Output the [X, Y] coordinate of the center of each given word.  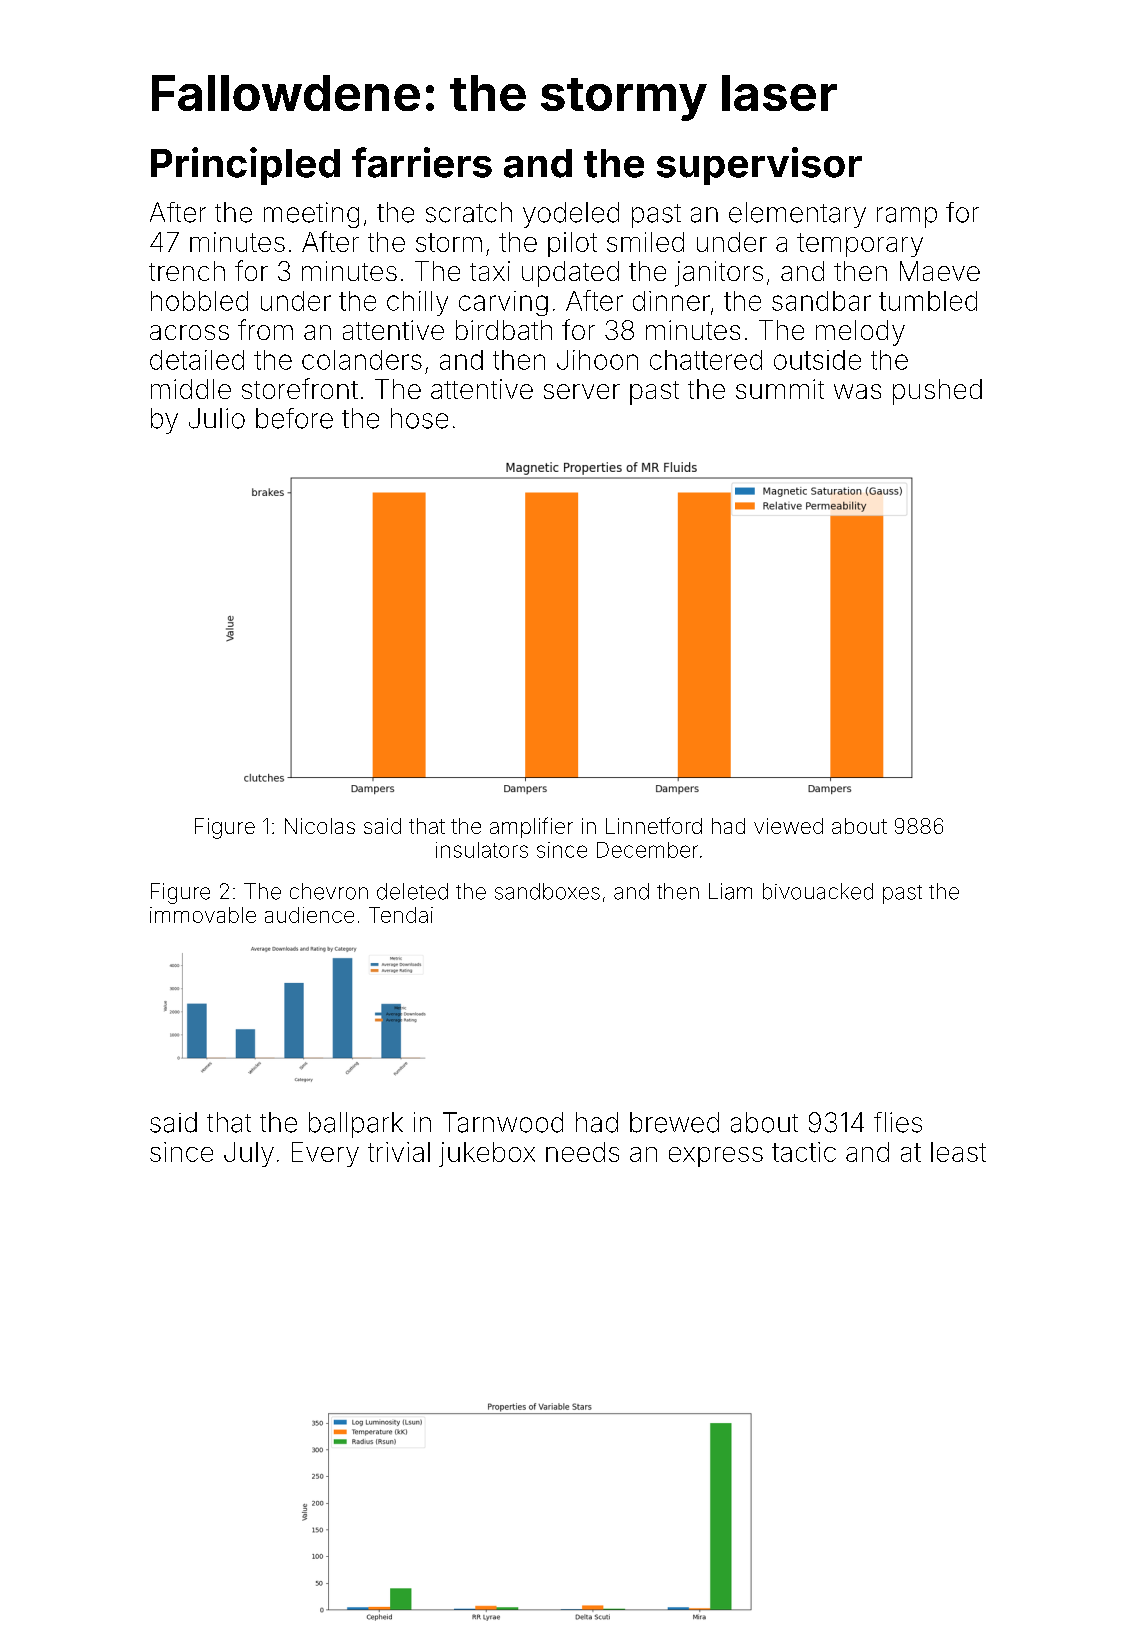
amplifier [531, 827]
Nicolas [320, 826]
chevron [329, 891]
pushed [937, 392]
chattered [706, 360]
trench [187, 271]
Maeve [940, 271]
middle [191, 389]
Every [325, 1154]
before [294, 418]
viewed [788, 826]
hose [419, 418]
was [857, 391]
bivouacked [818, 891]
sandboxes [547, 891]
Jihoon [597, 360]
